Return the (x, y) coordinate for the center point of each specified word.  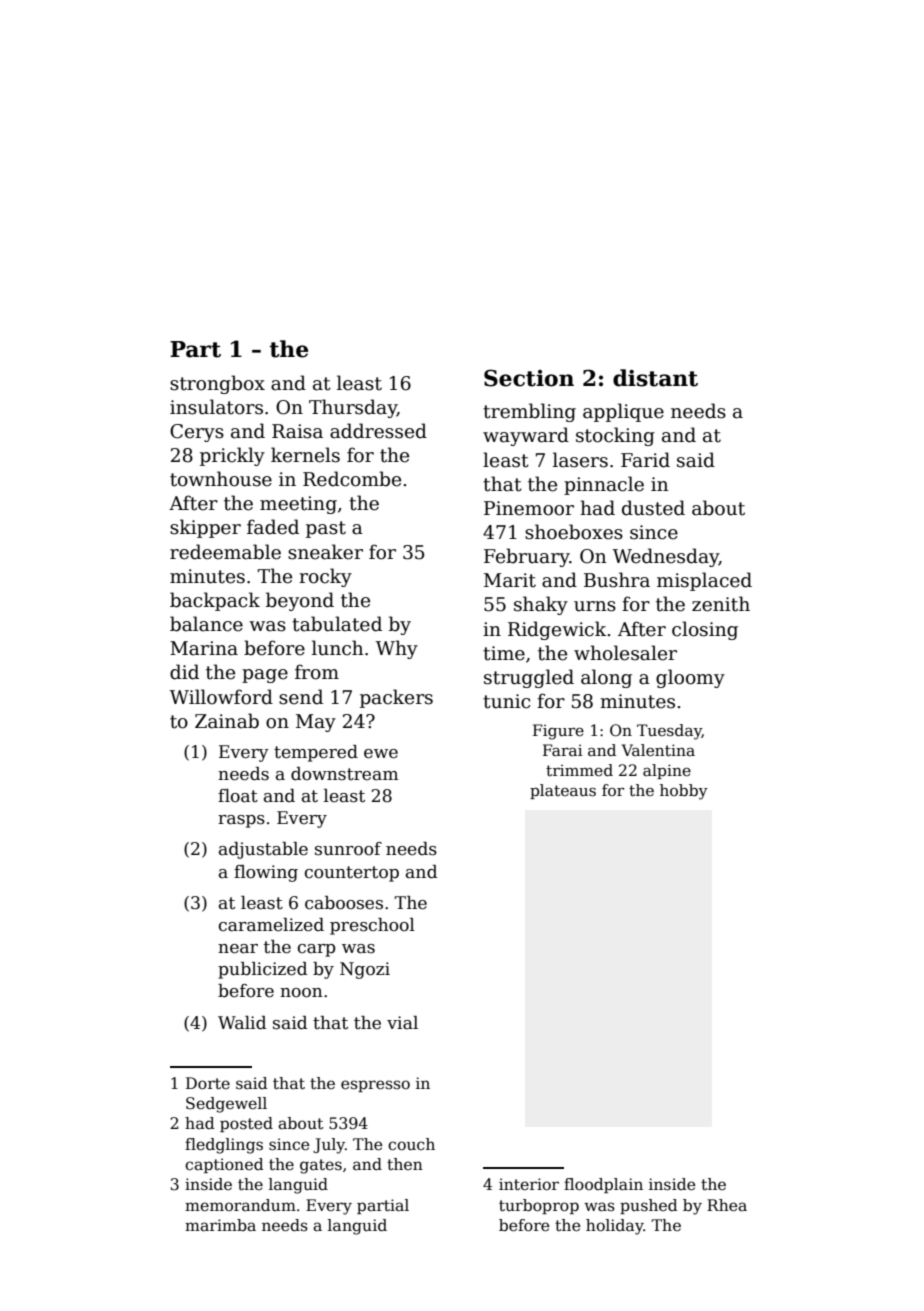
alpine (667, 771)
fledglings (224, 1146)
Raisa (297, 431)
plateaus (563, 791)
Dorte (208, 1083)
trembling (529, 412)
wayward (526, 436)
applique (623, 412)
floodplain (603, 1185)
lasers (580, 460)
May (316, 723)
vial (402, 1023)
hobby (684, 792)
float (238, 796)
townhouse (221, 479)
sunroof (348, 849)
